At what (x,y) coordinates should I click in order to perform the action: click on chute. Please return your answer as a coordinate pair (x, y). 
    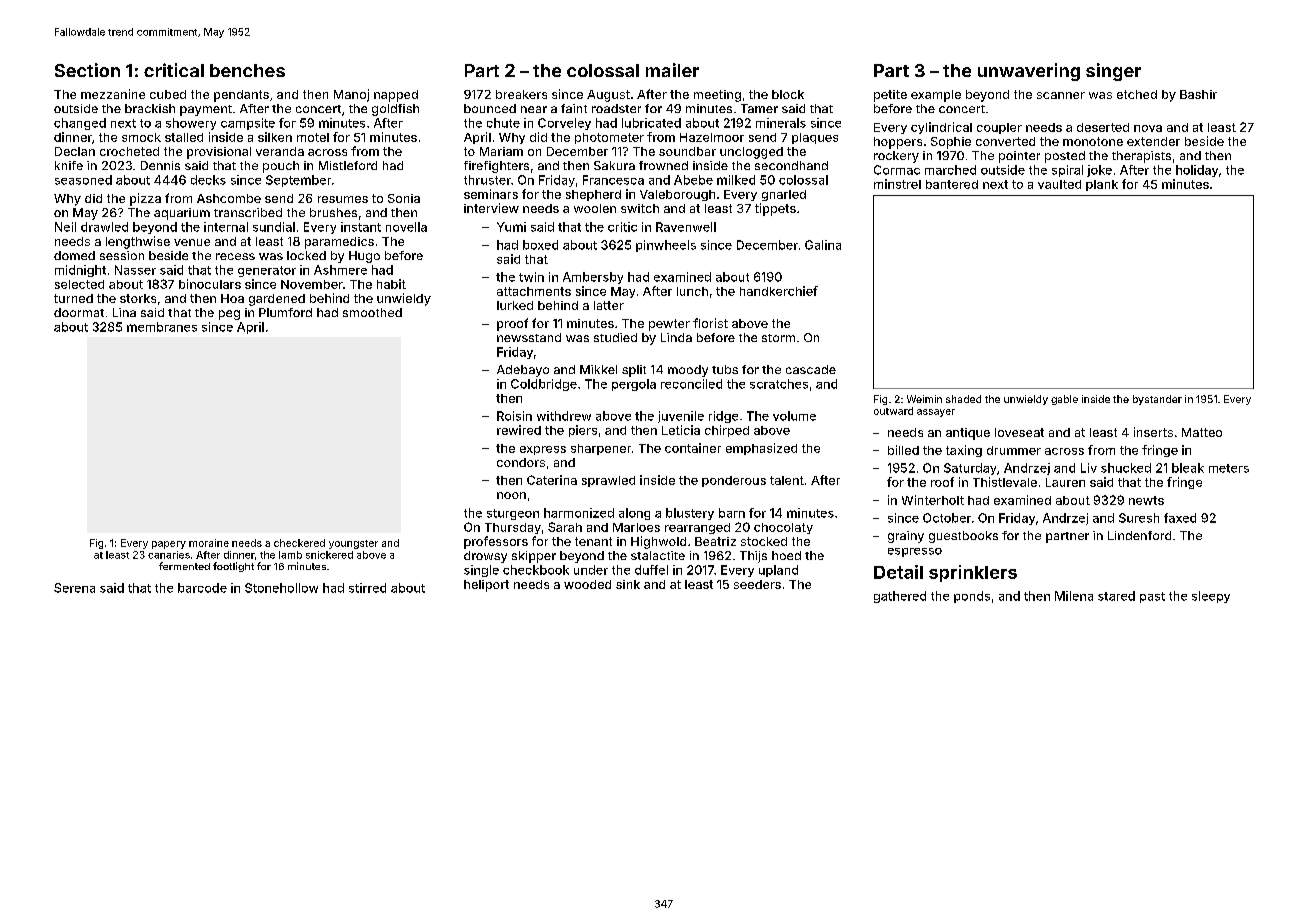
    Looking at the image, I should click on (503, 123).
